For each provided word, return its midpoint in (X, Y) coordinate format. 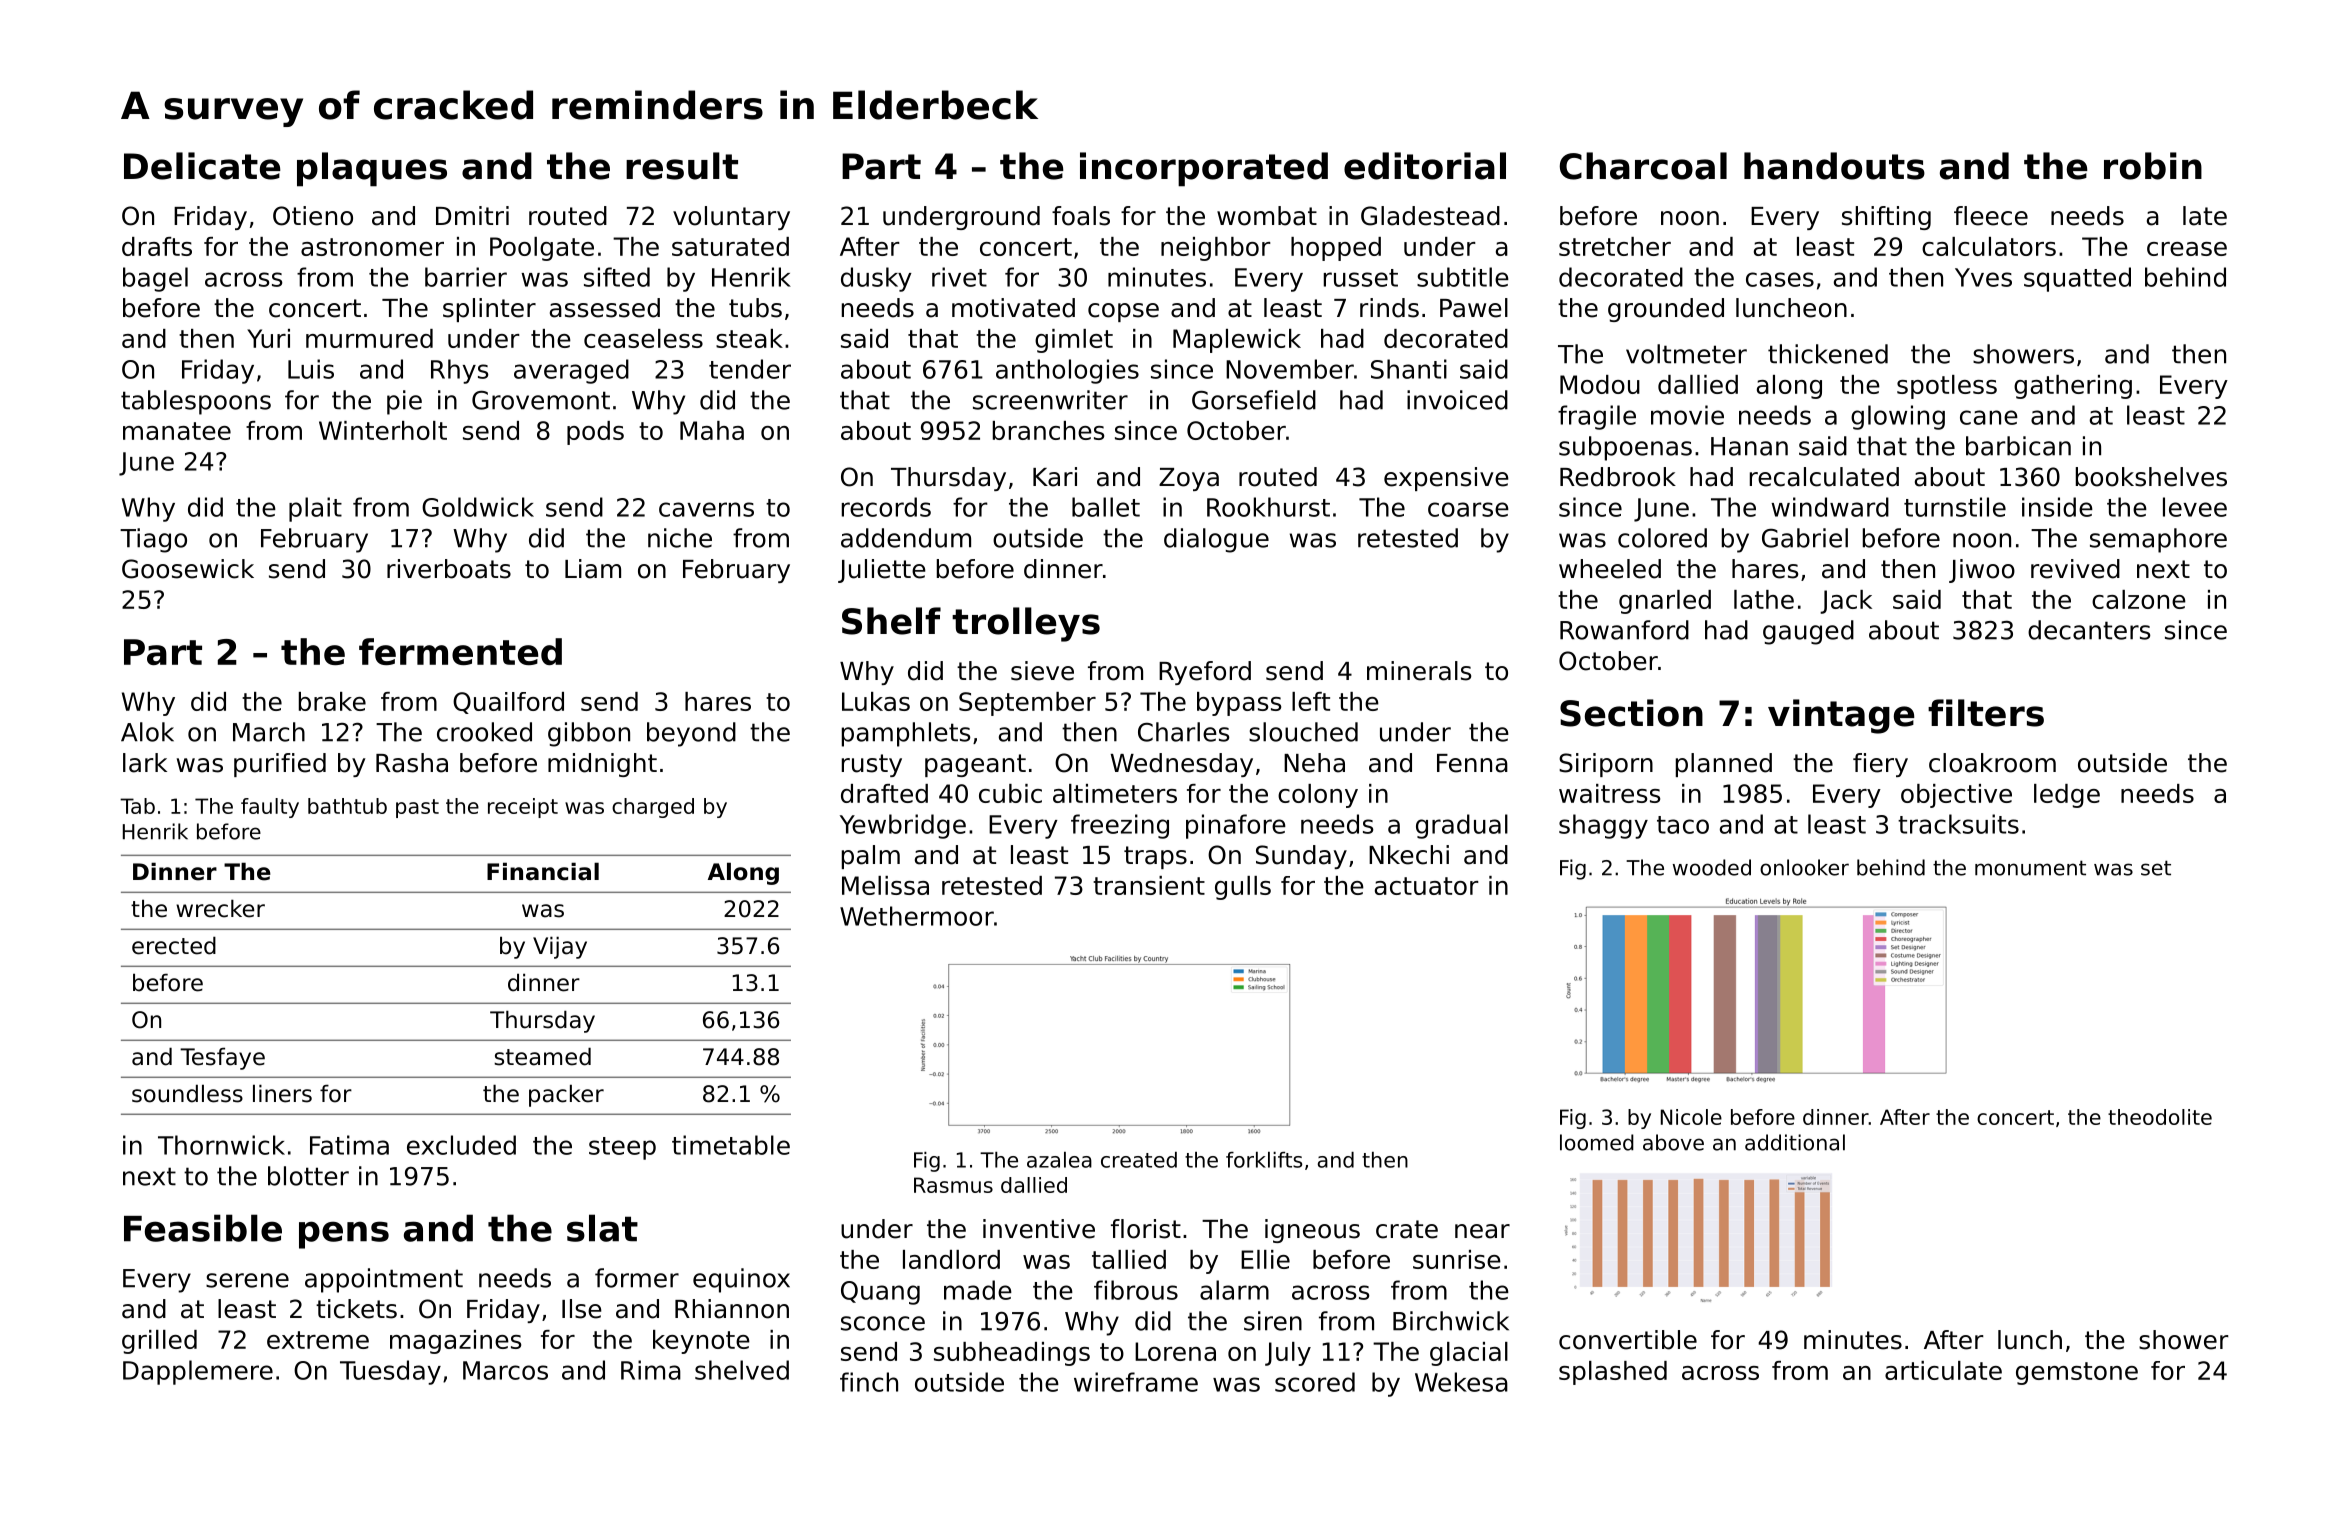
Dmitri (472, 215)
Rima (651, 1370)
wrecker (220, 908)
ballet (1106, 507)
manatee (177, 431)
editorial (1425, 166)
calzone (2139, 599)
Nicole (1691, 1117)
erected (174, 945)
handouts (1834, 166)
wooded (1712, 867)
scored (1315, 1382)
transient (1149, 885)
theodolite (2160, 1117)
